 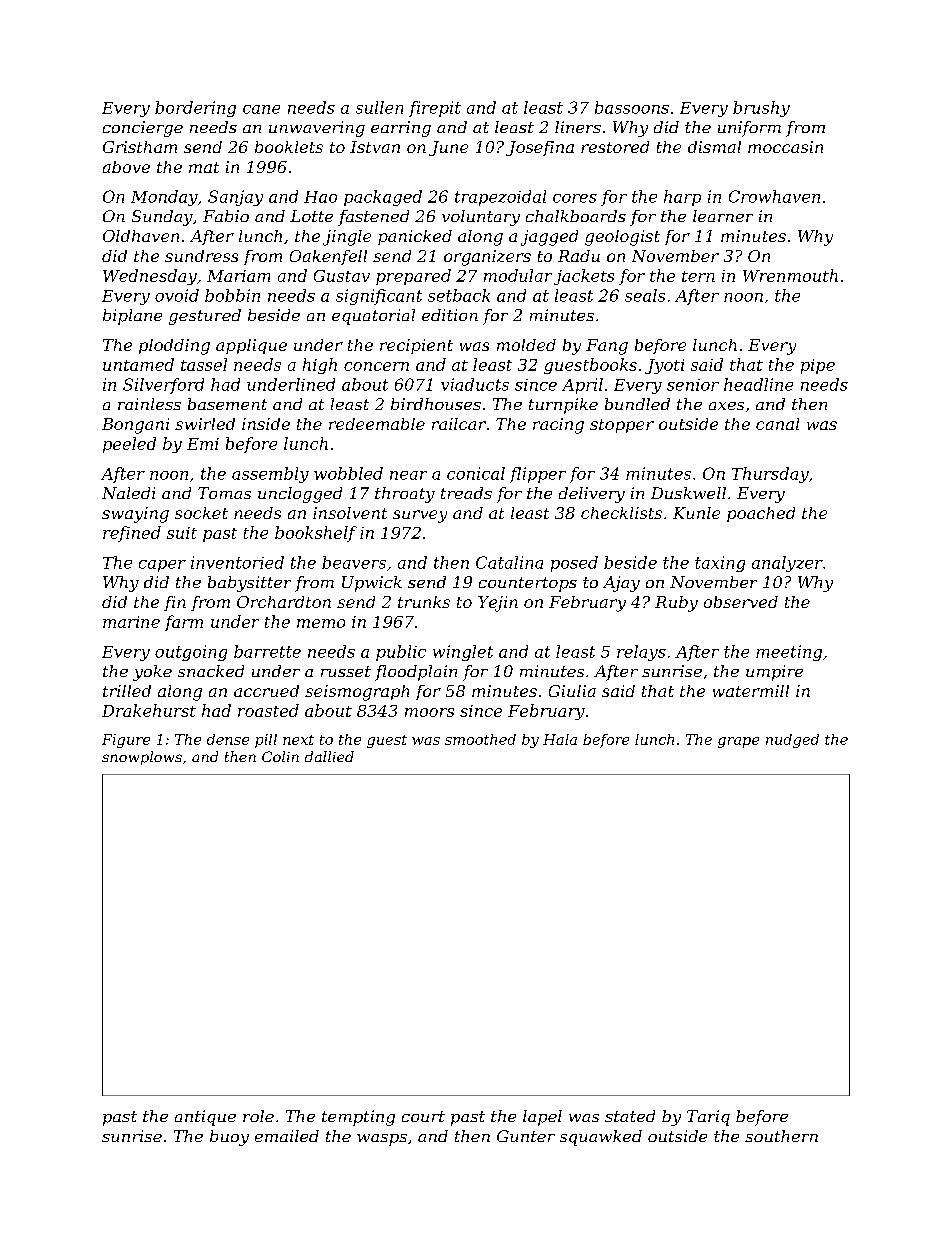 What do you see at coordinates (142, 758) in the screenshot?
I see `snowplows` at bounding box center [142, 758].
